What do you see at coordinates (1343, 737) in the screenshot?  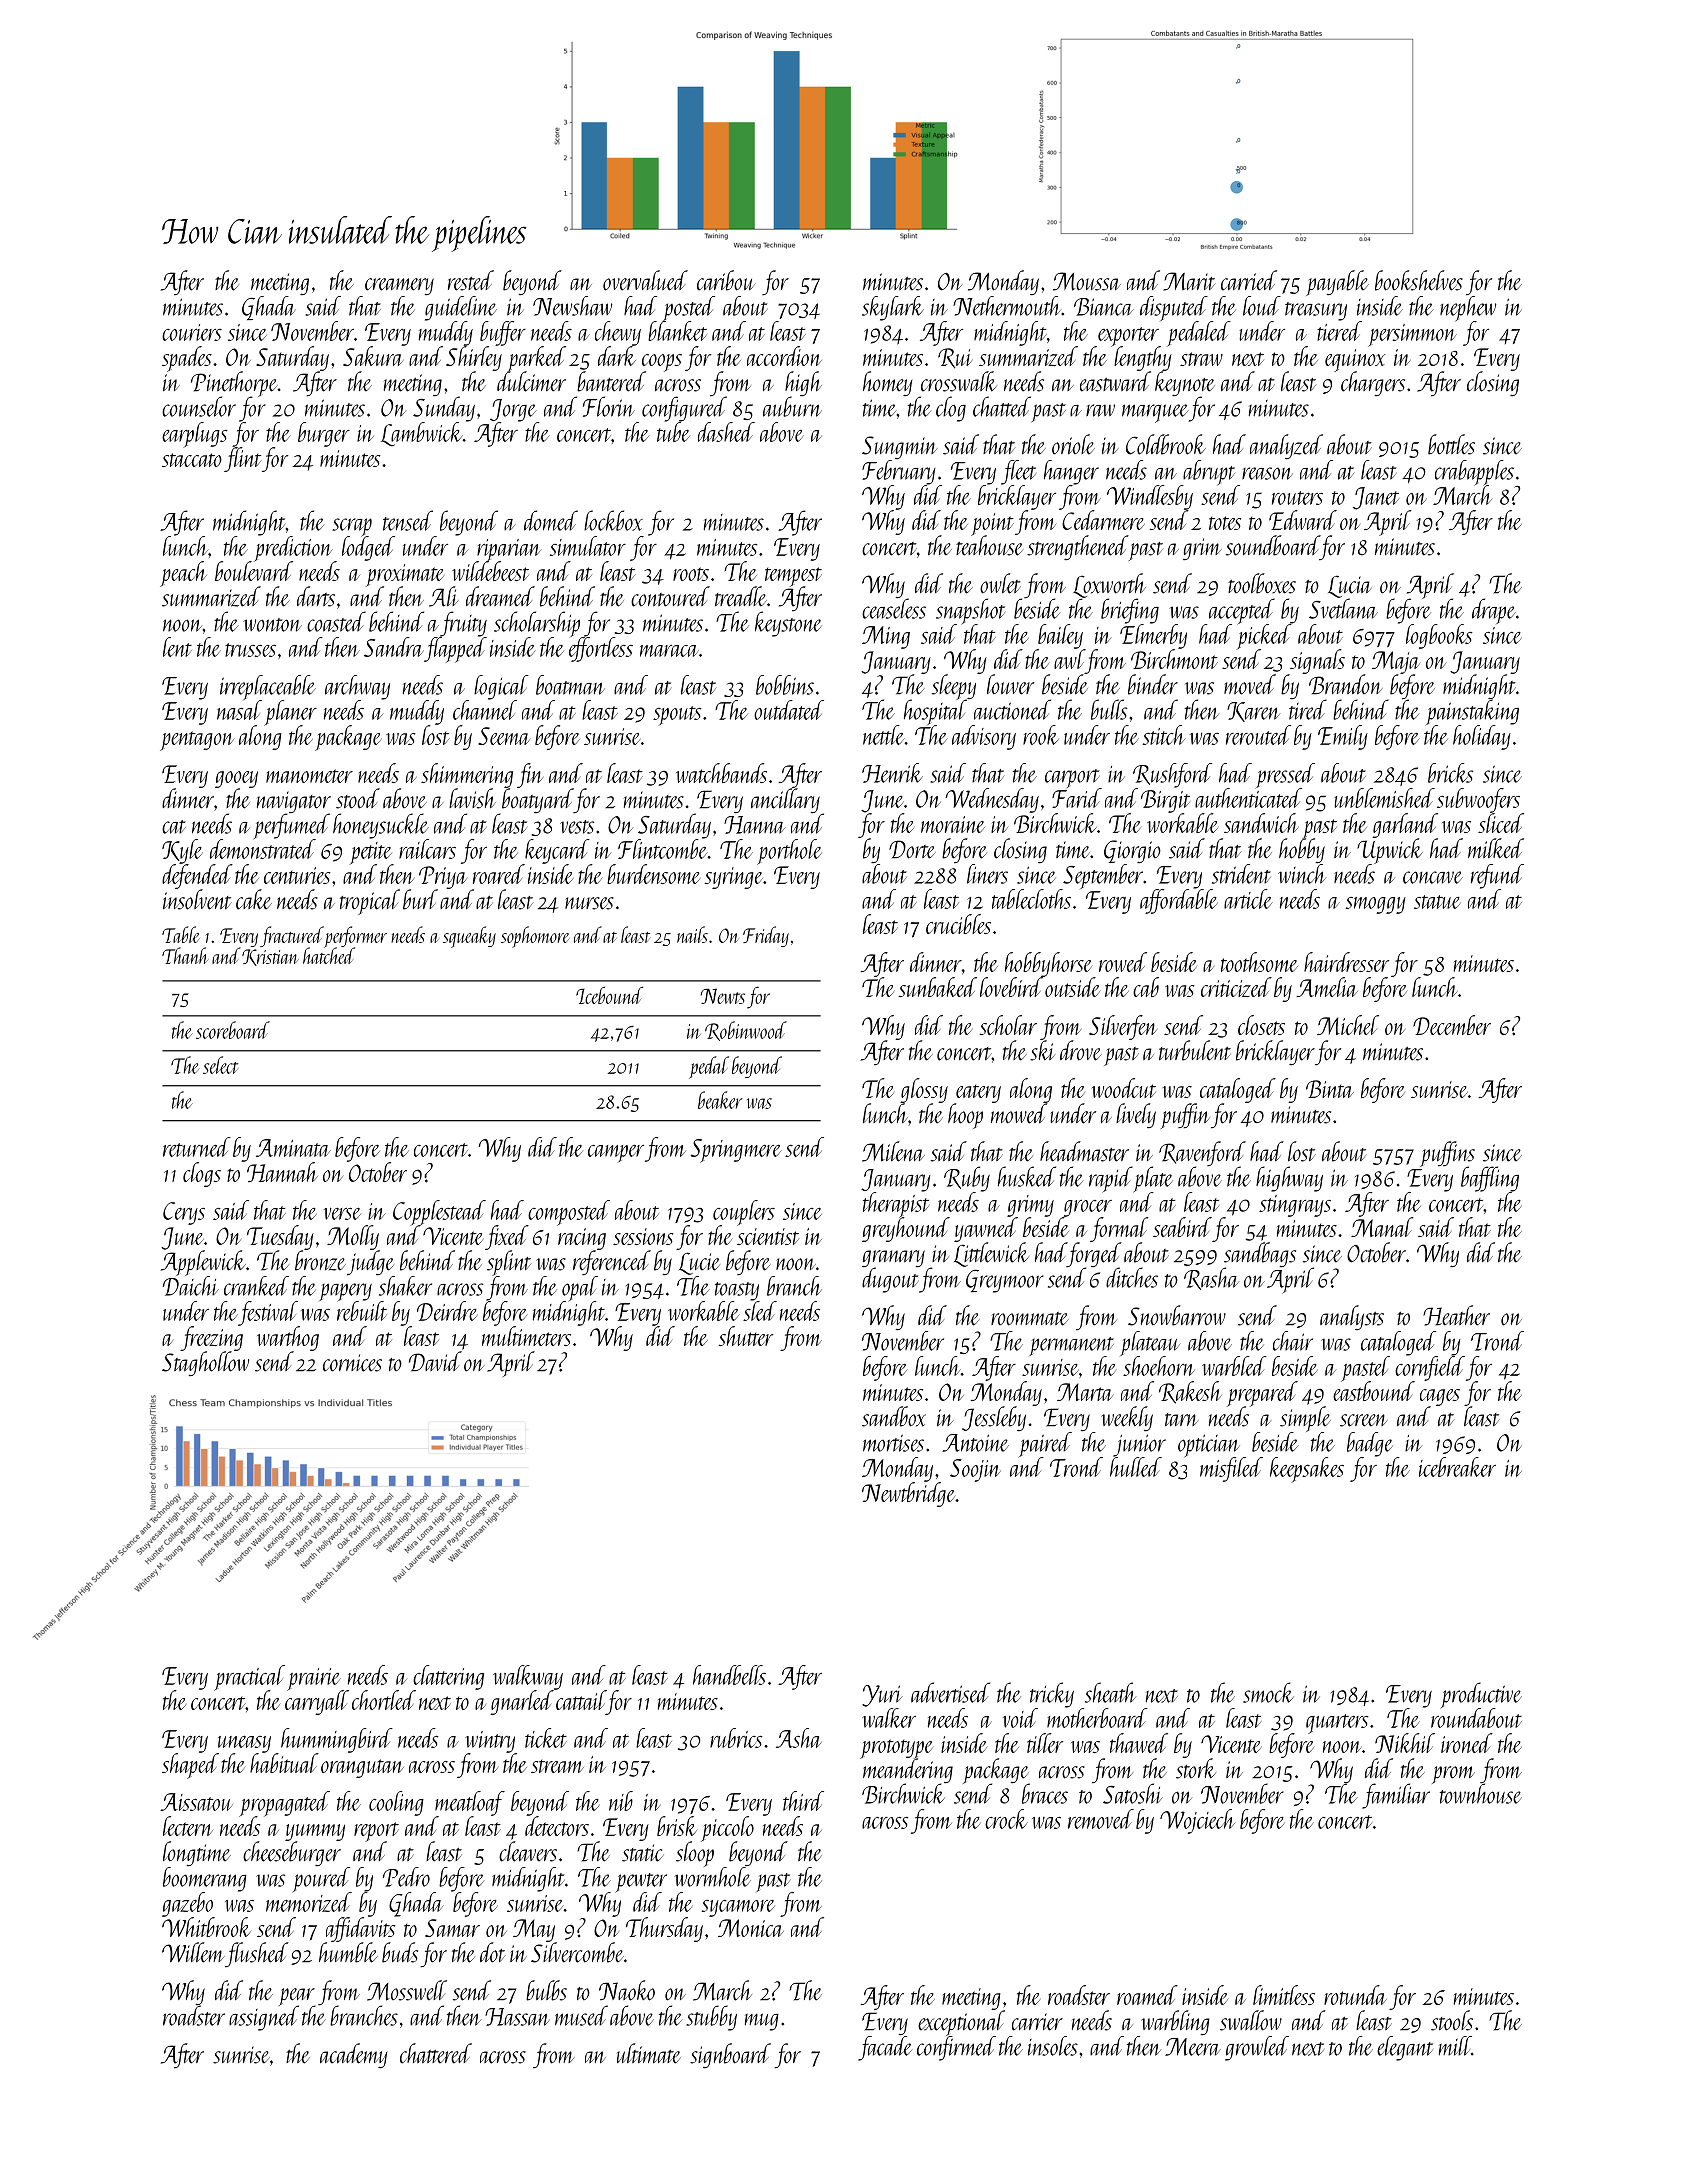 I see `Emily` at bounding box center [1343, 737].
